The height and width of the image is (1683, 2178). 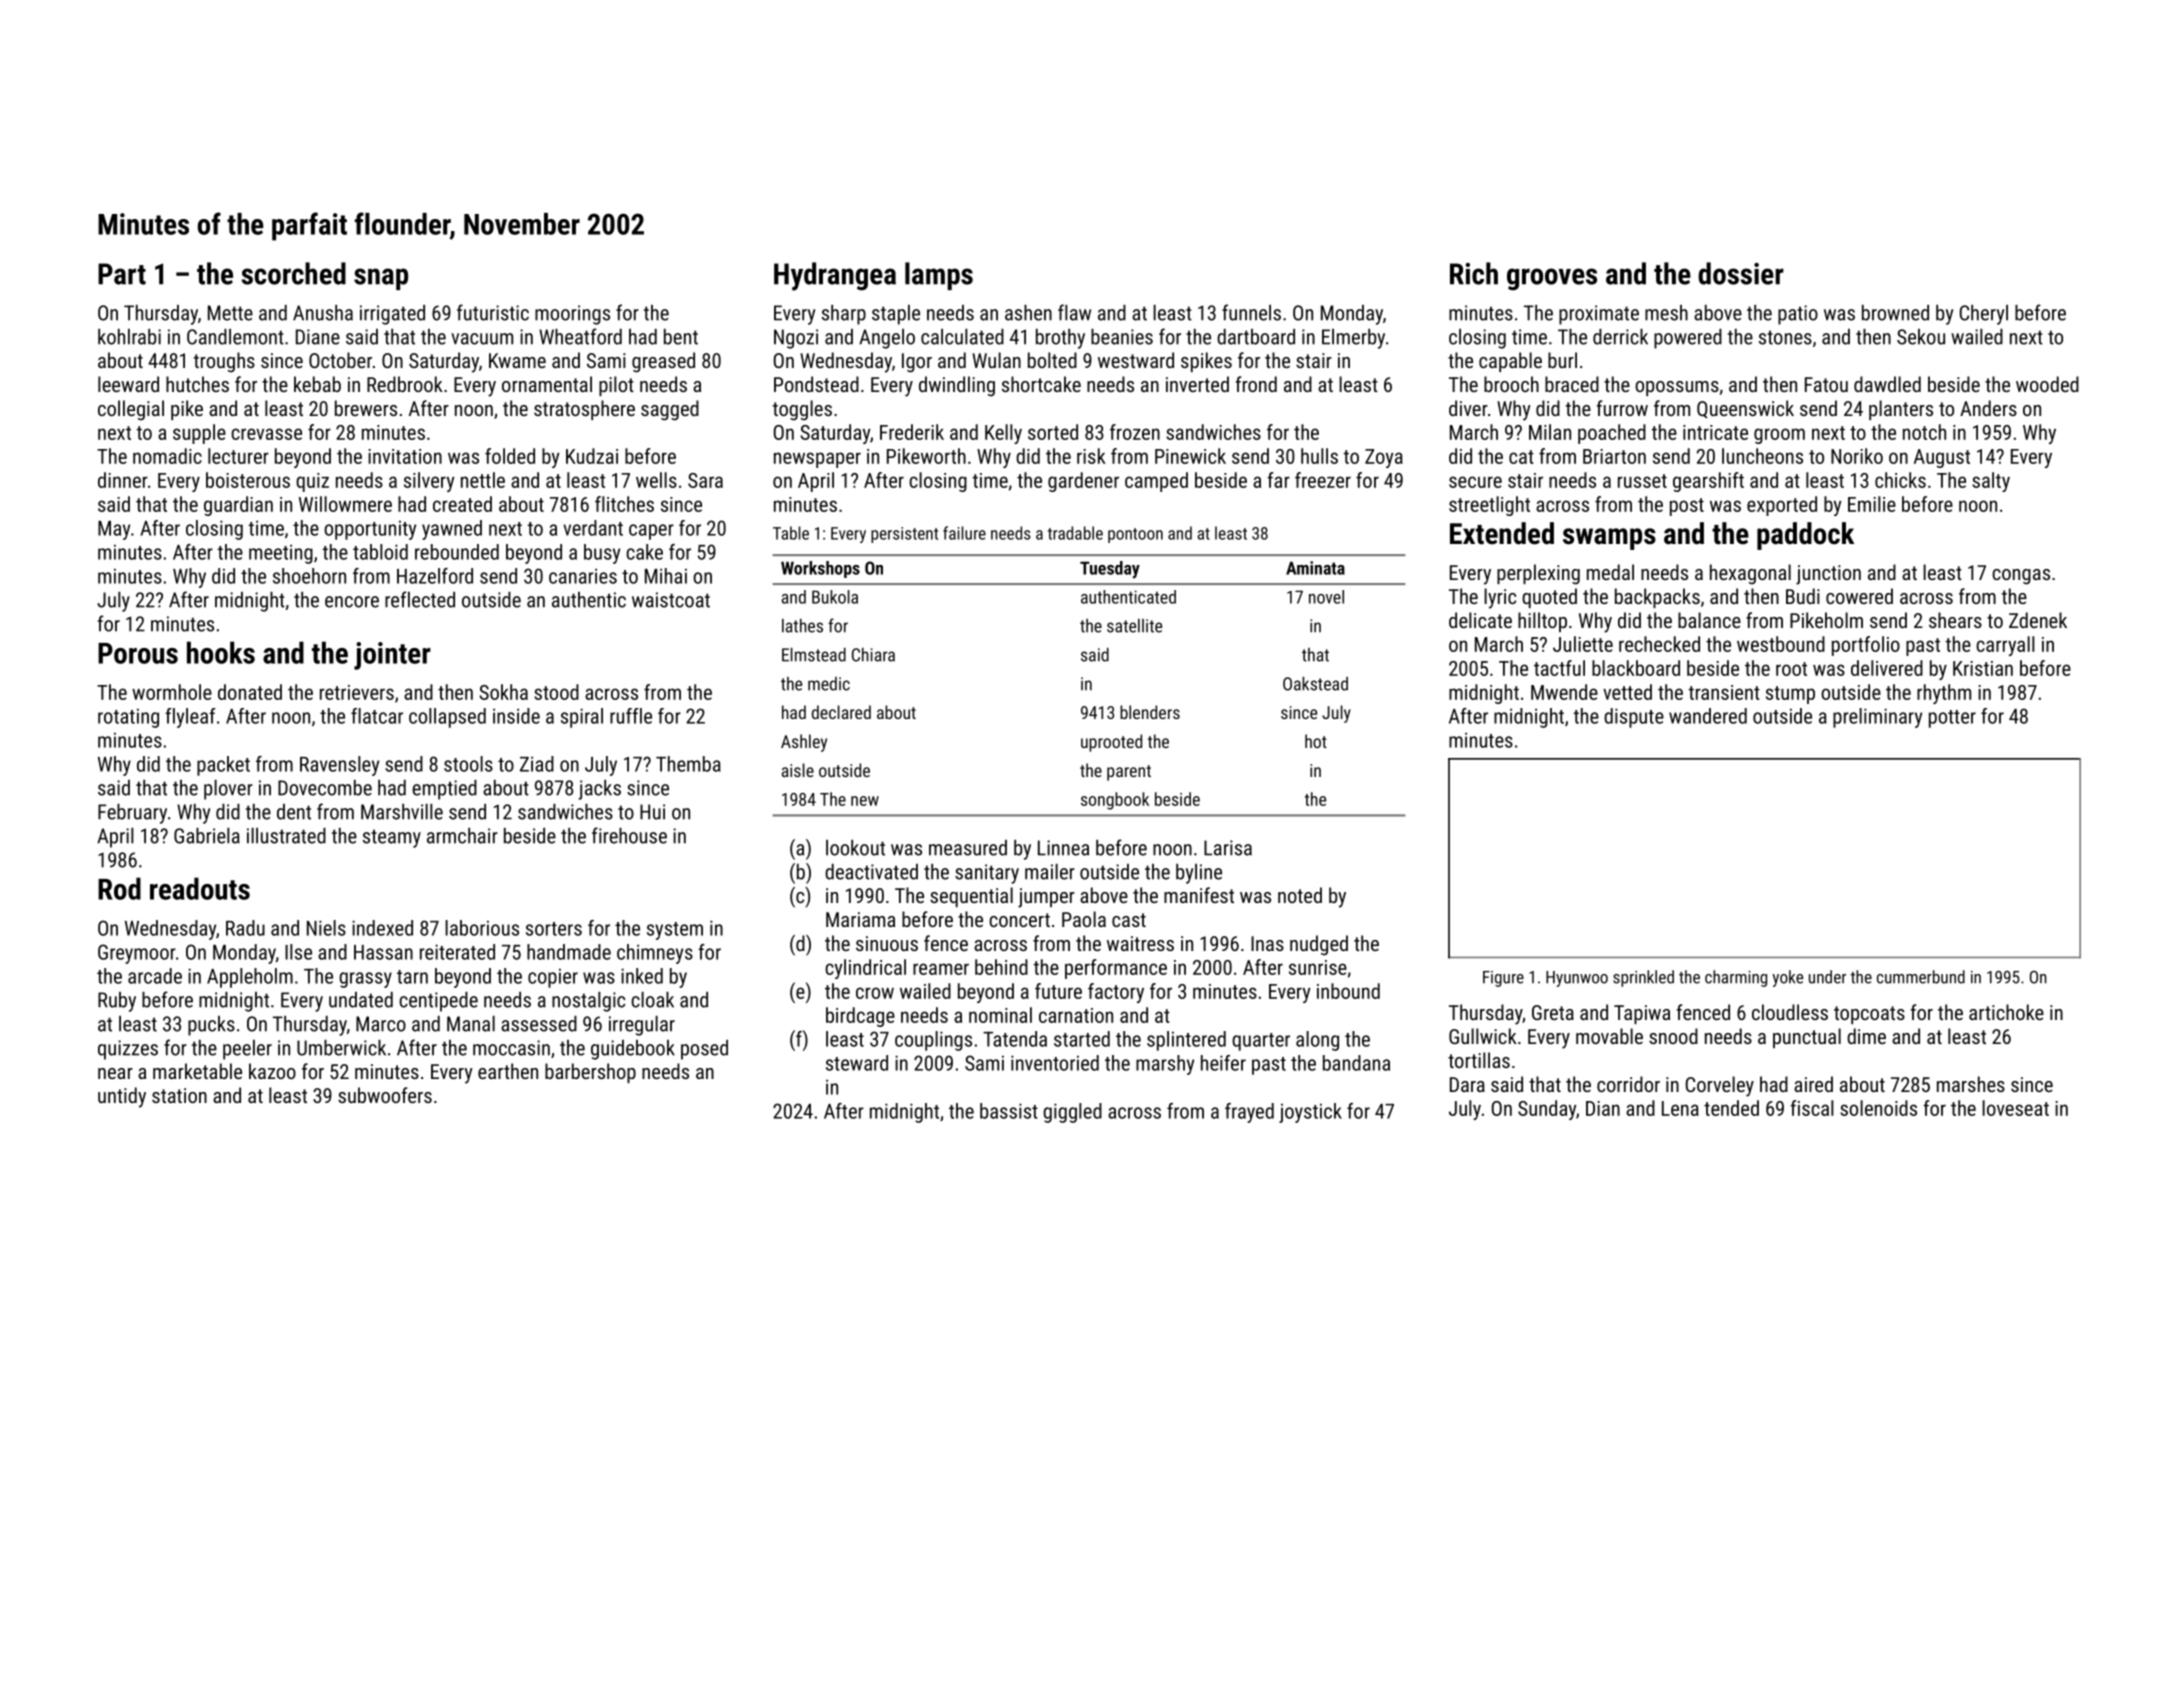 What do you see at coordinates (941, 969) in the image?
I see `reamer` at bounding box center [941, 969].
